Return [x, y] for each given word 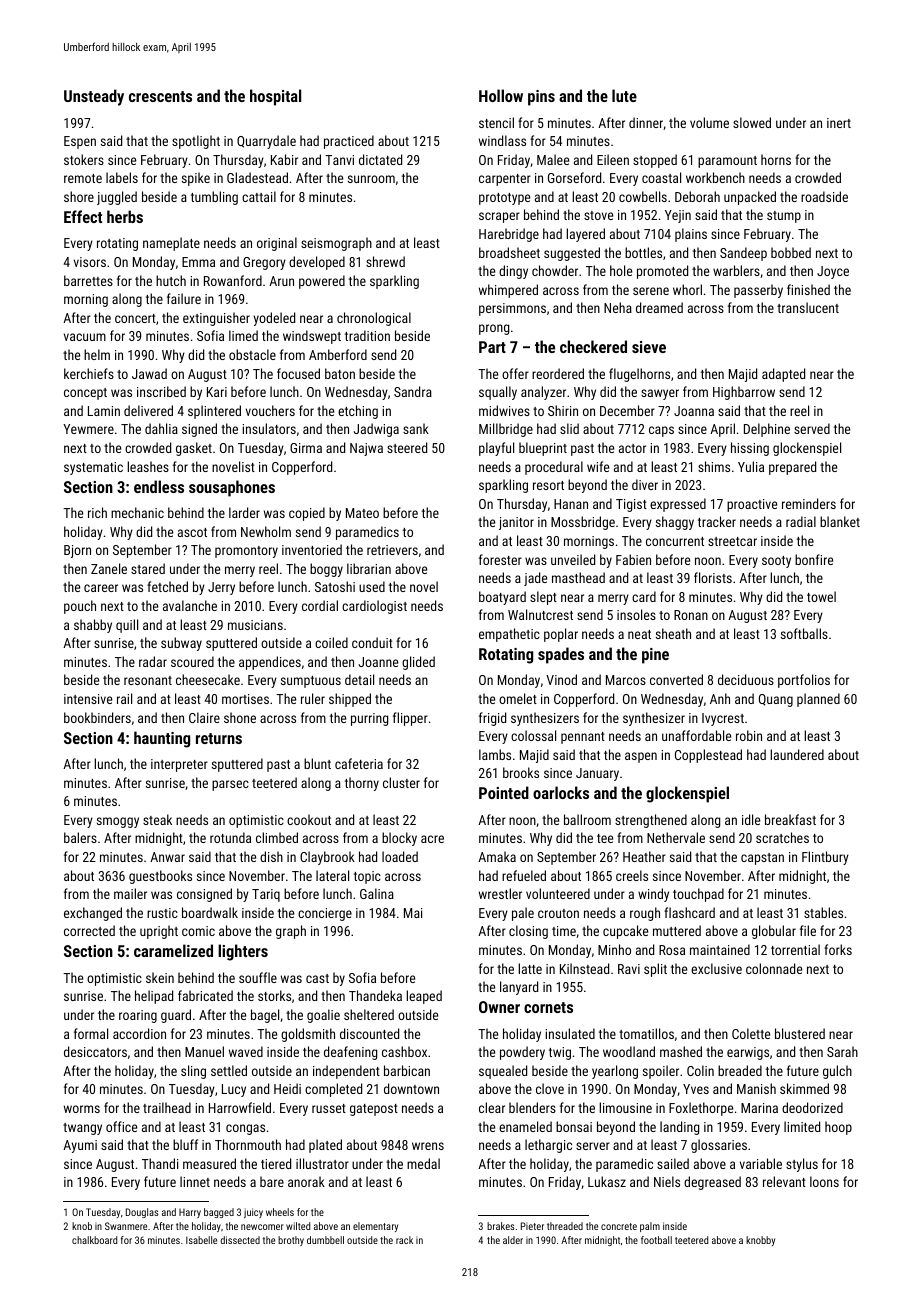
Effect [83, 216]
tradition [367, 335]
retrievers [392, 550]
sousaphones [232, 488]
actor [632, 448]
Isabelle [201, 1240]
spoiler [661, 1072]
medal [423, 1163]
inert [839, 123]
